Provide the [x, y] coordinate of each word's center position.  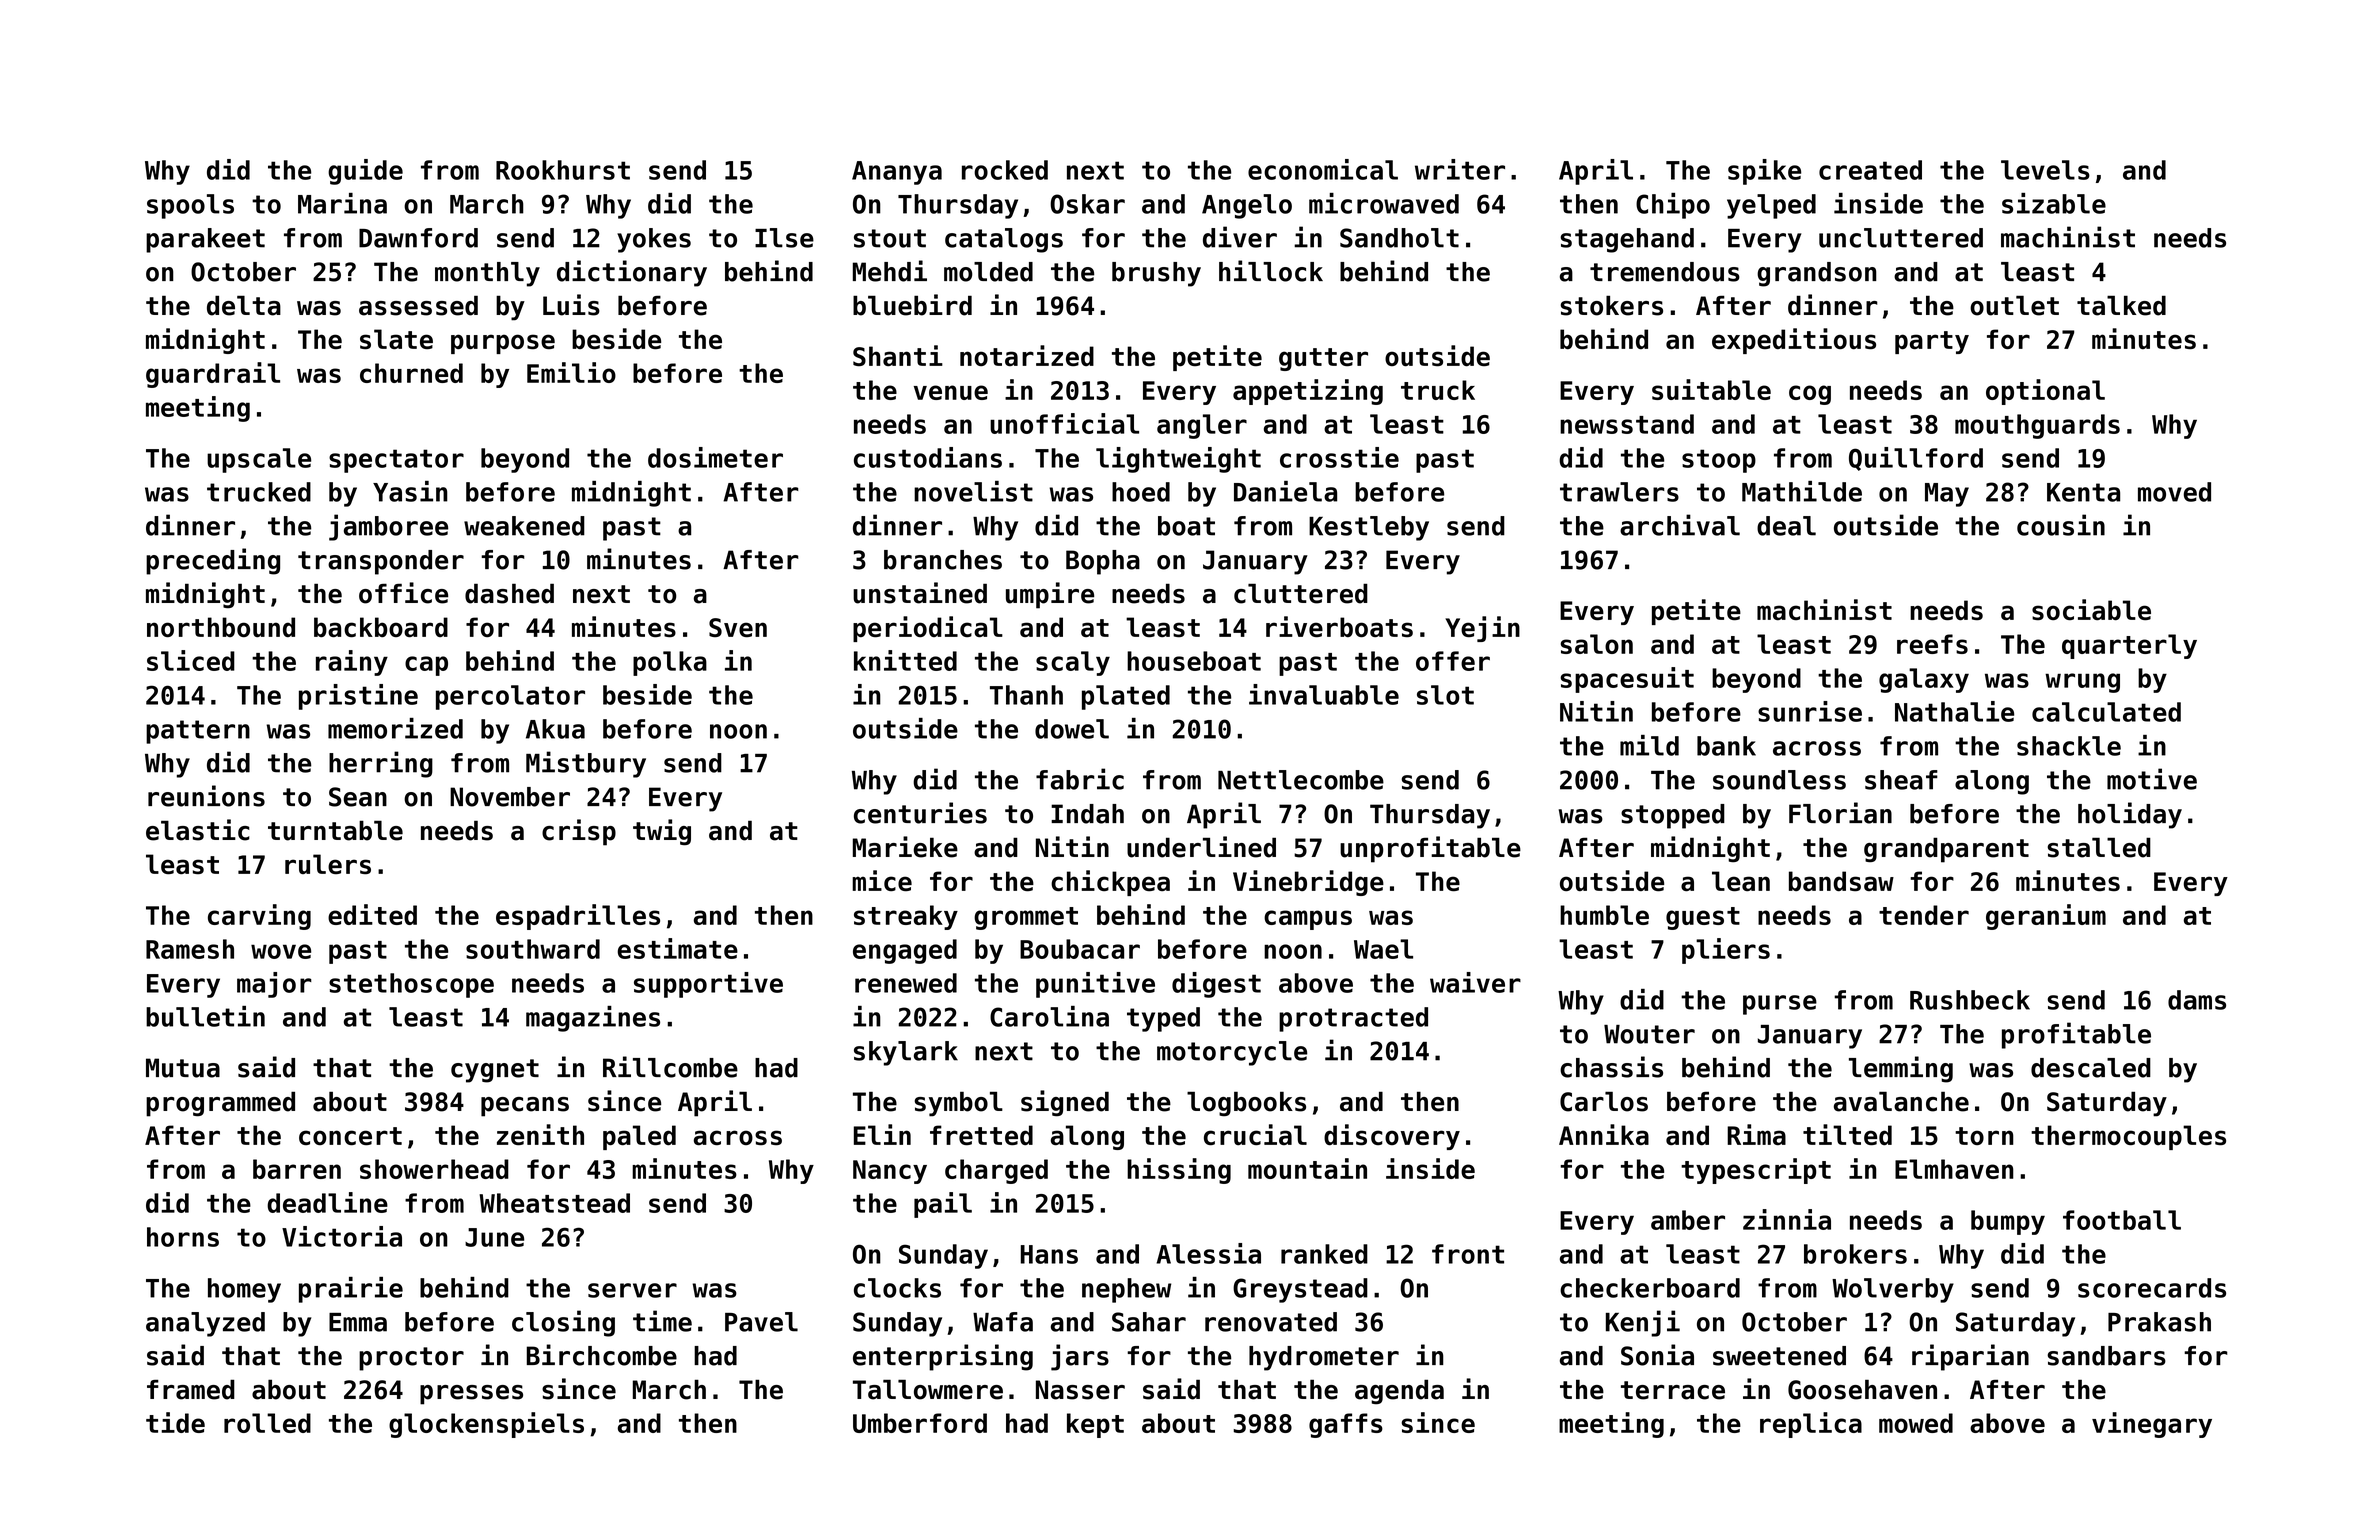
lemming [1901, 1069]
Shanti [898, 355]
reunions [206, 796]
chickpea [1110, 883]
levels [2045, 170]
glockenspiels [486, 1425]
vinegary [2152, 1425]
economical [1323, 169]
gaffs [1346, 1425]
